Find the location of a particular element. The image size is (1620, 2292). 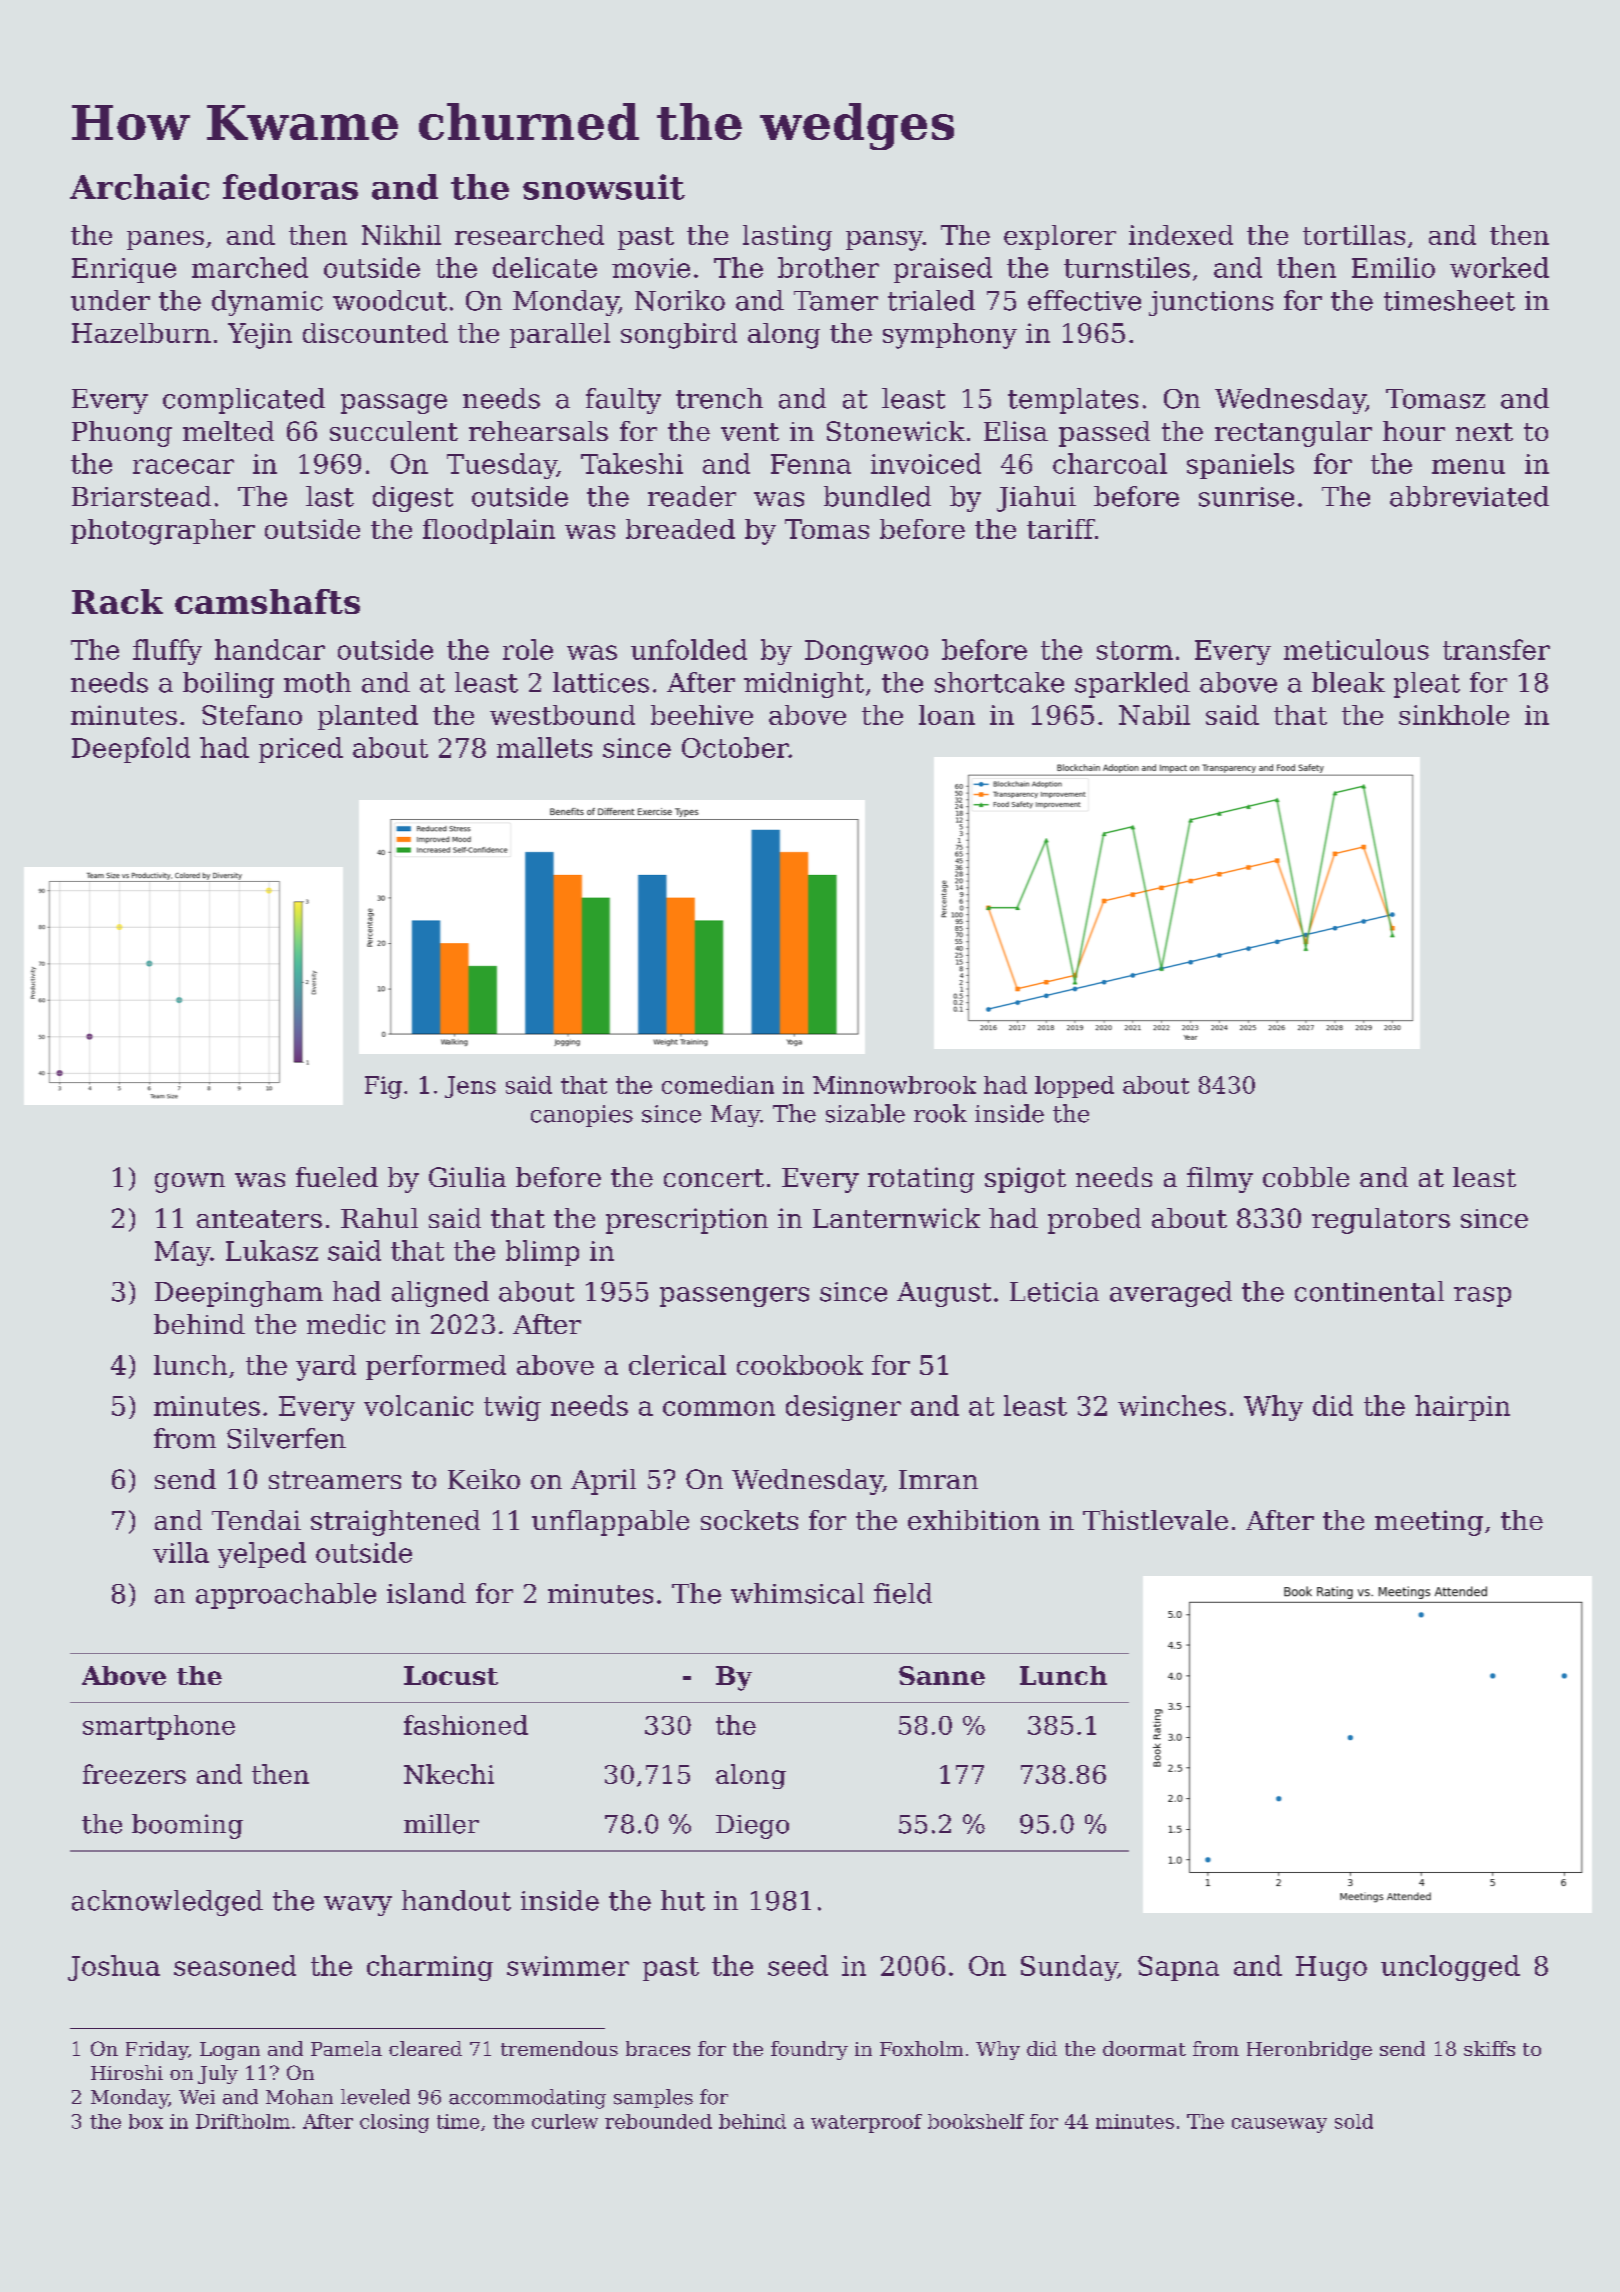

snowsuit is located at coordinates (604, 187).
